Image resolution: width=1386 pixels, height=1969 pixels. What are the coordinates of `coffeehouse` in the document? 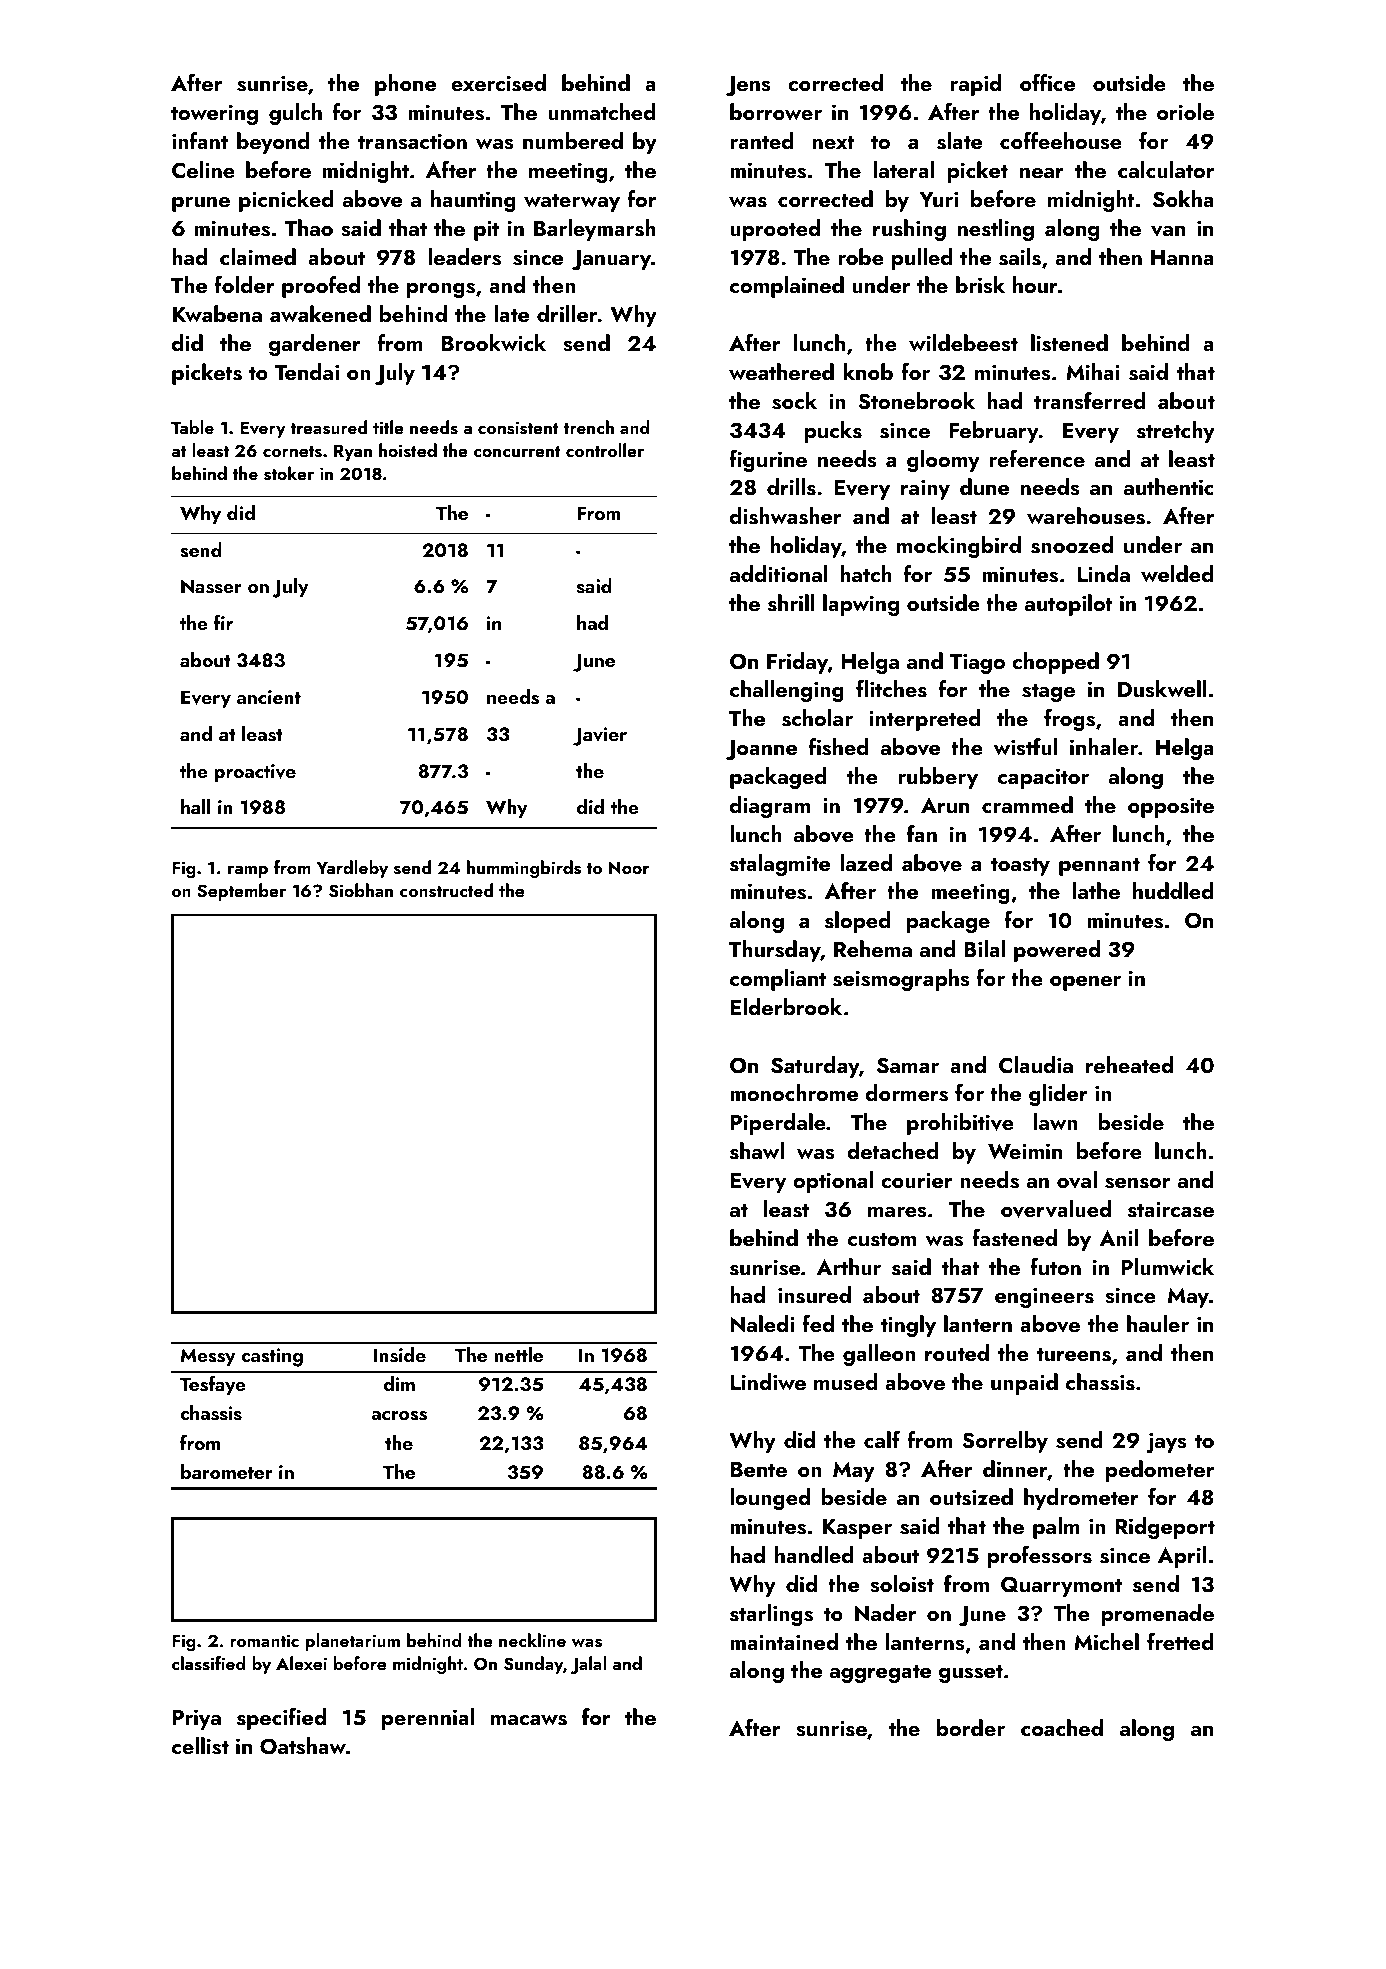 It's located at (1061, 141).
